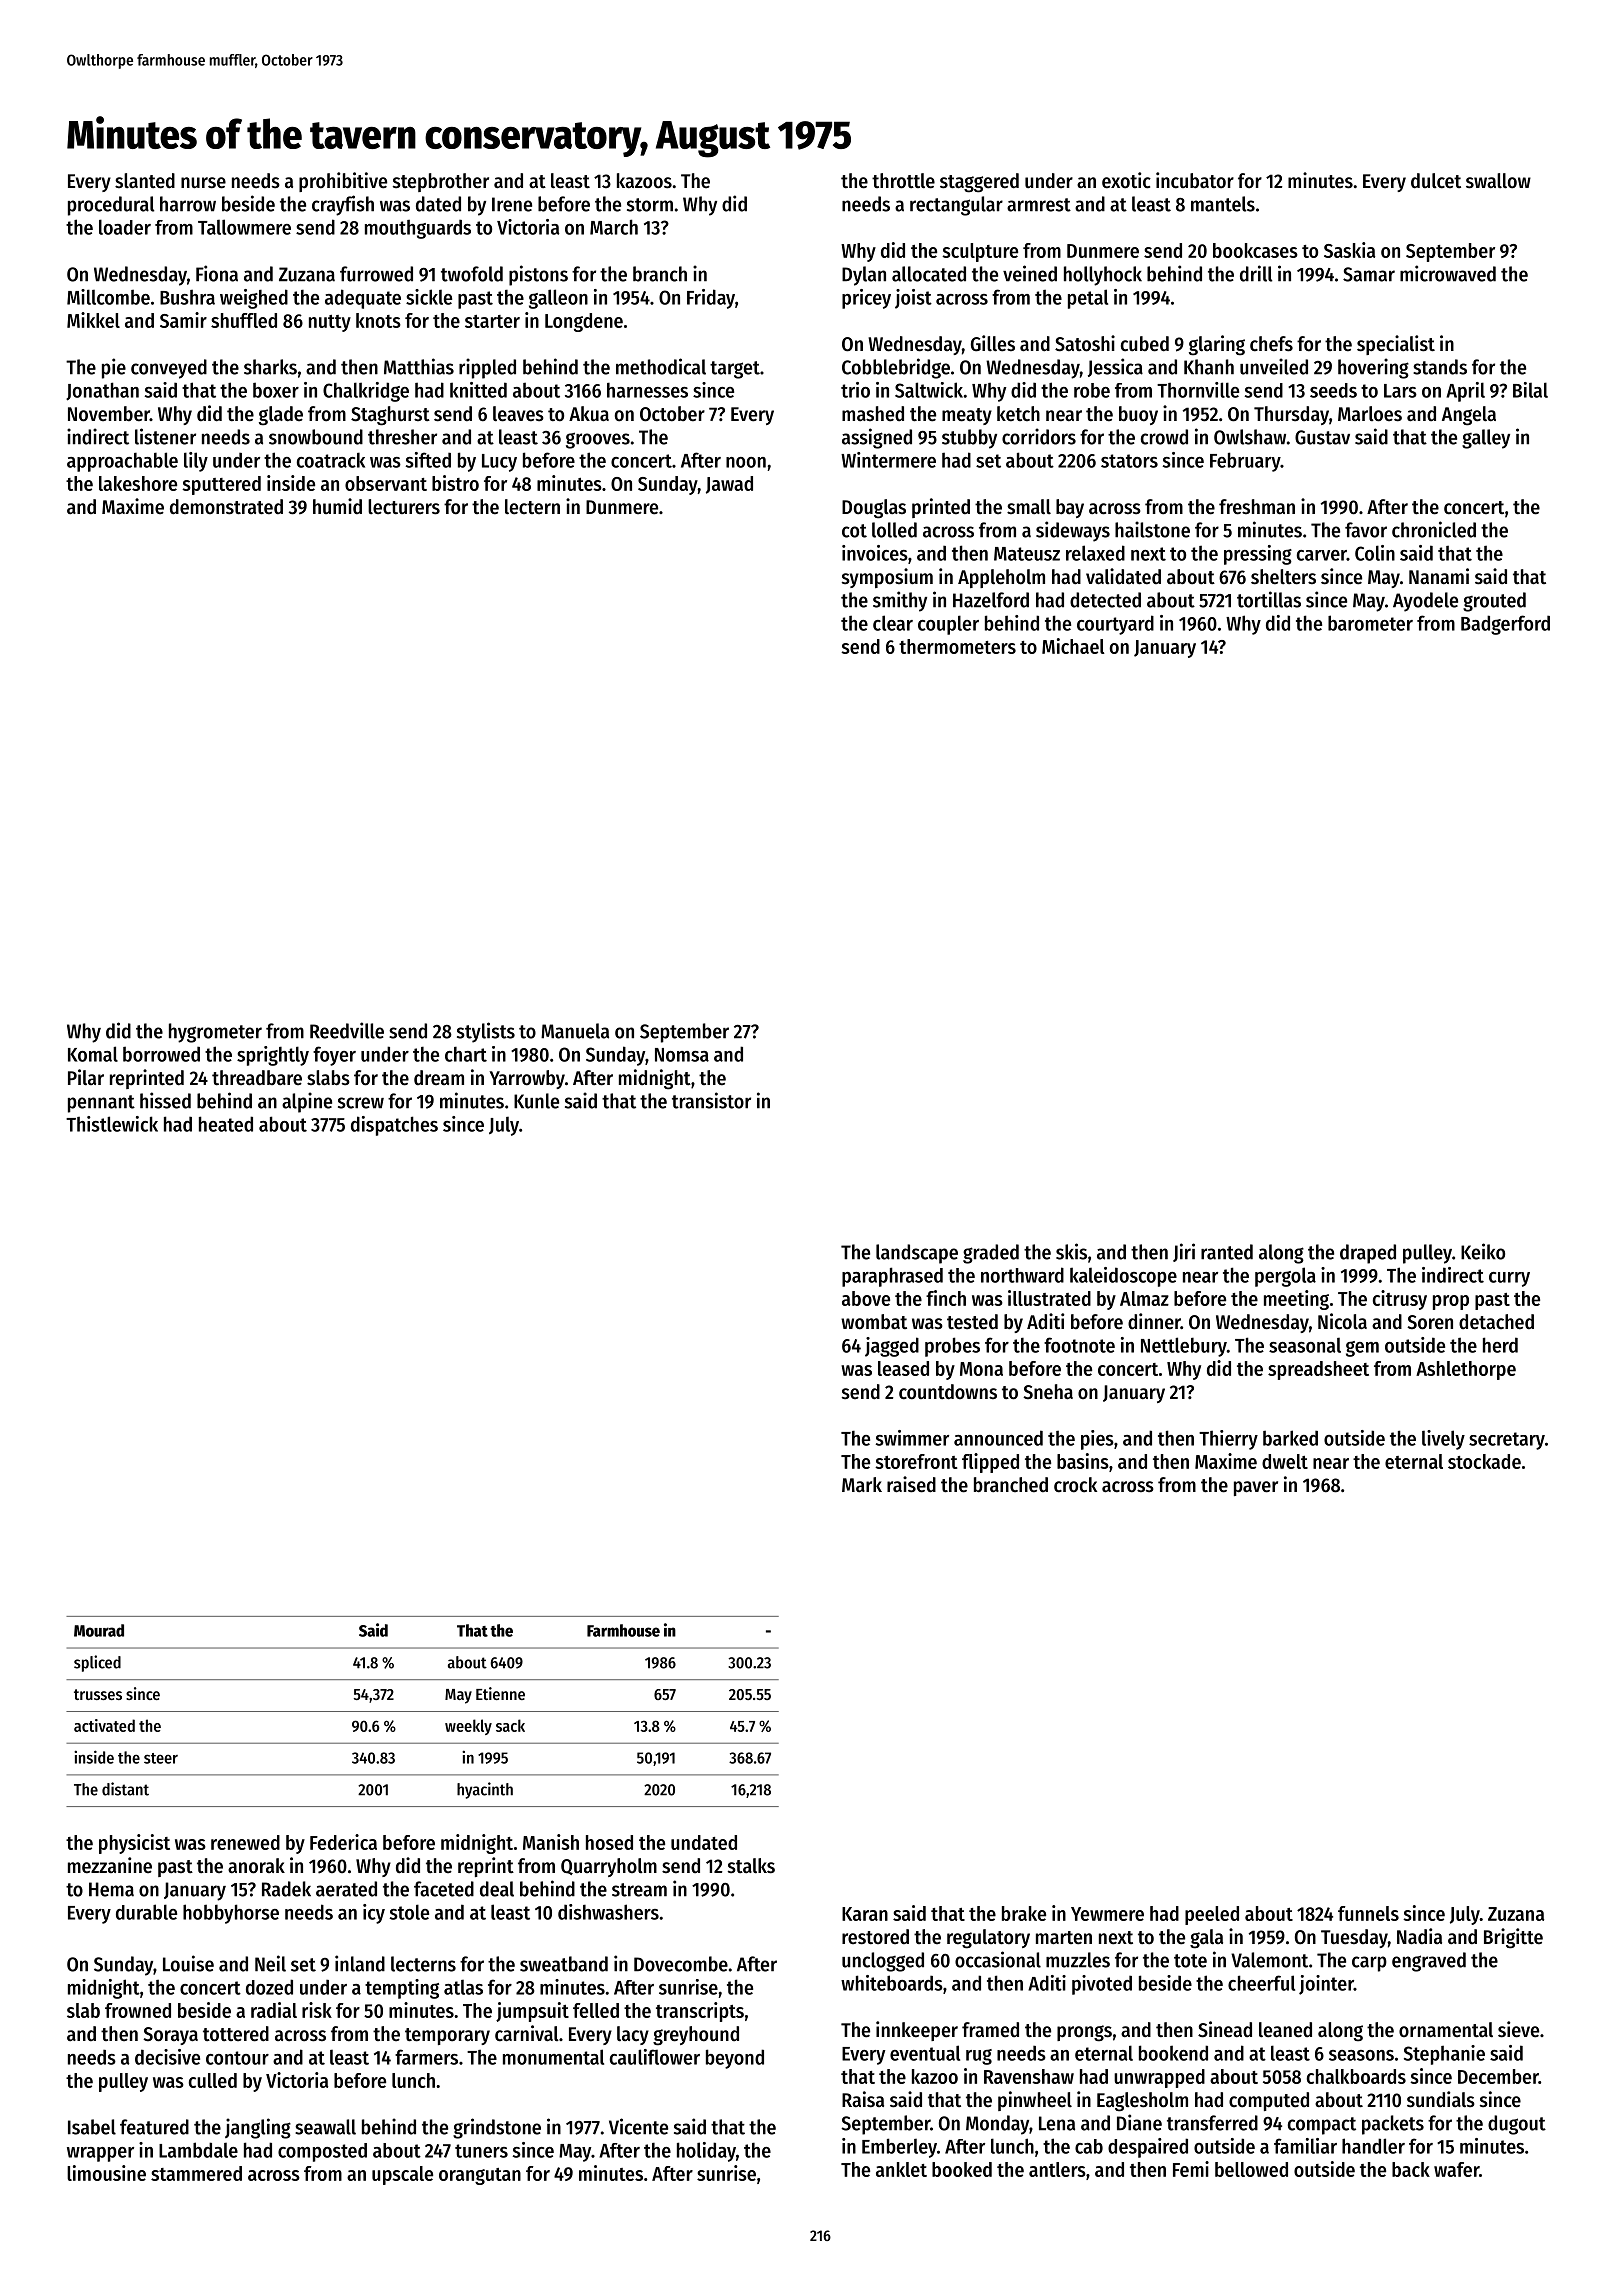 This screenshot has width=1620, height=2292. I want to click on Nomsa, so click(682, 1055).
